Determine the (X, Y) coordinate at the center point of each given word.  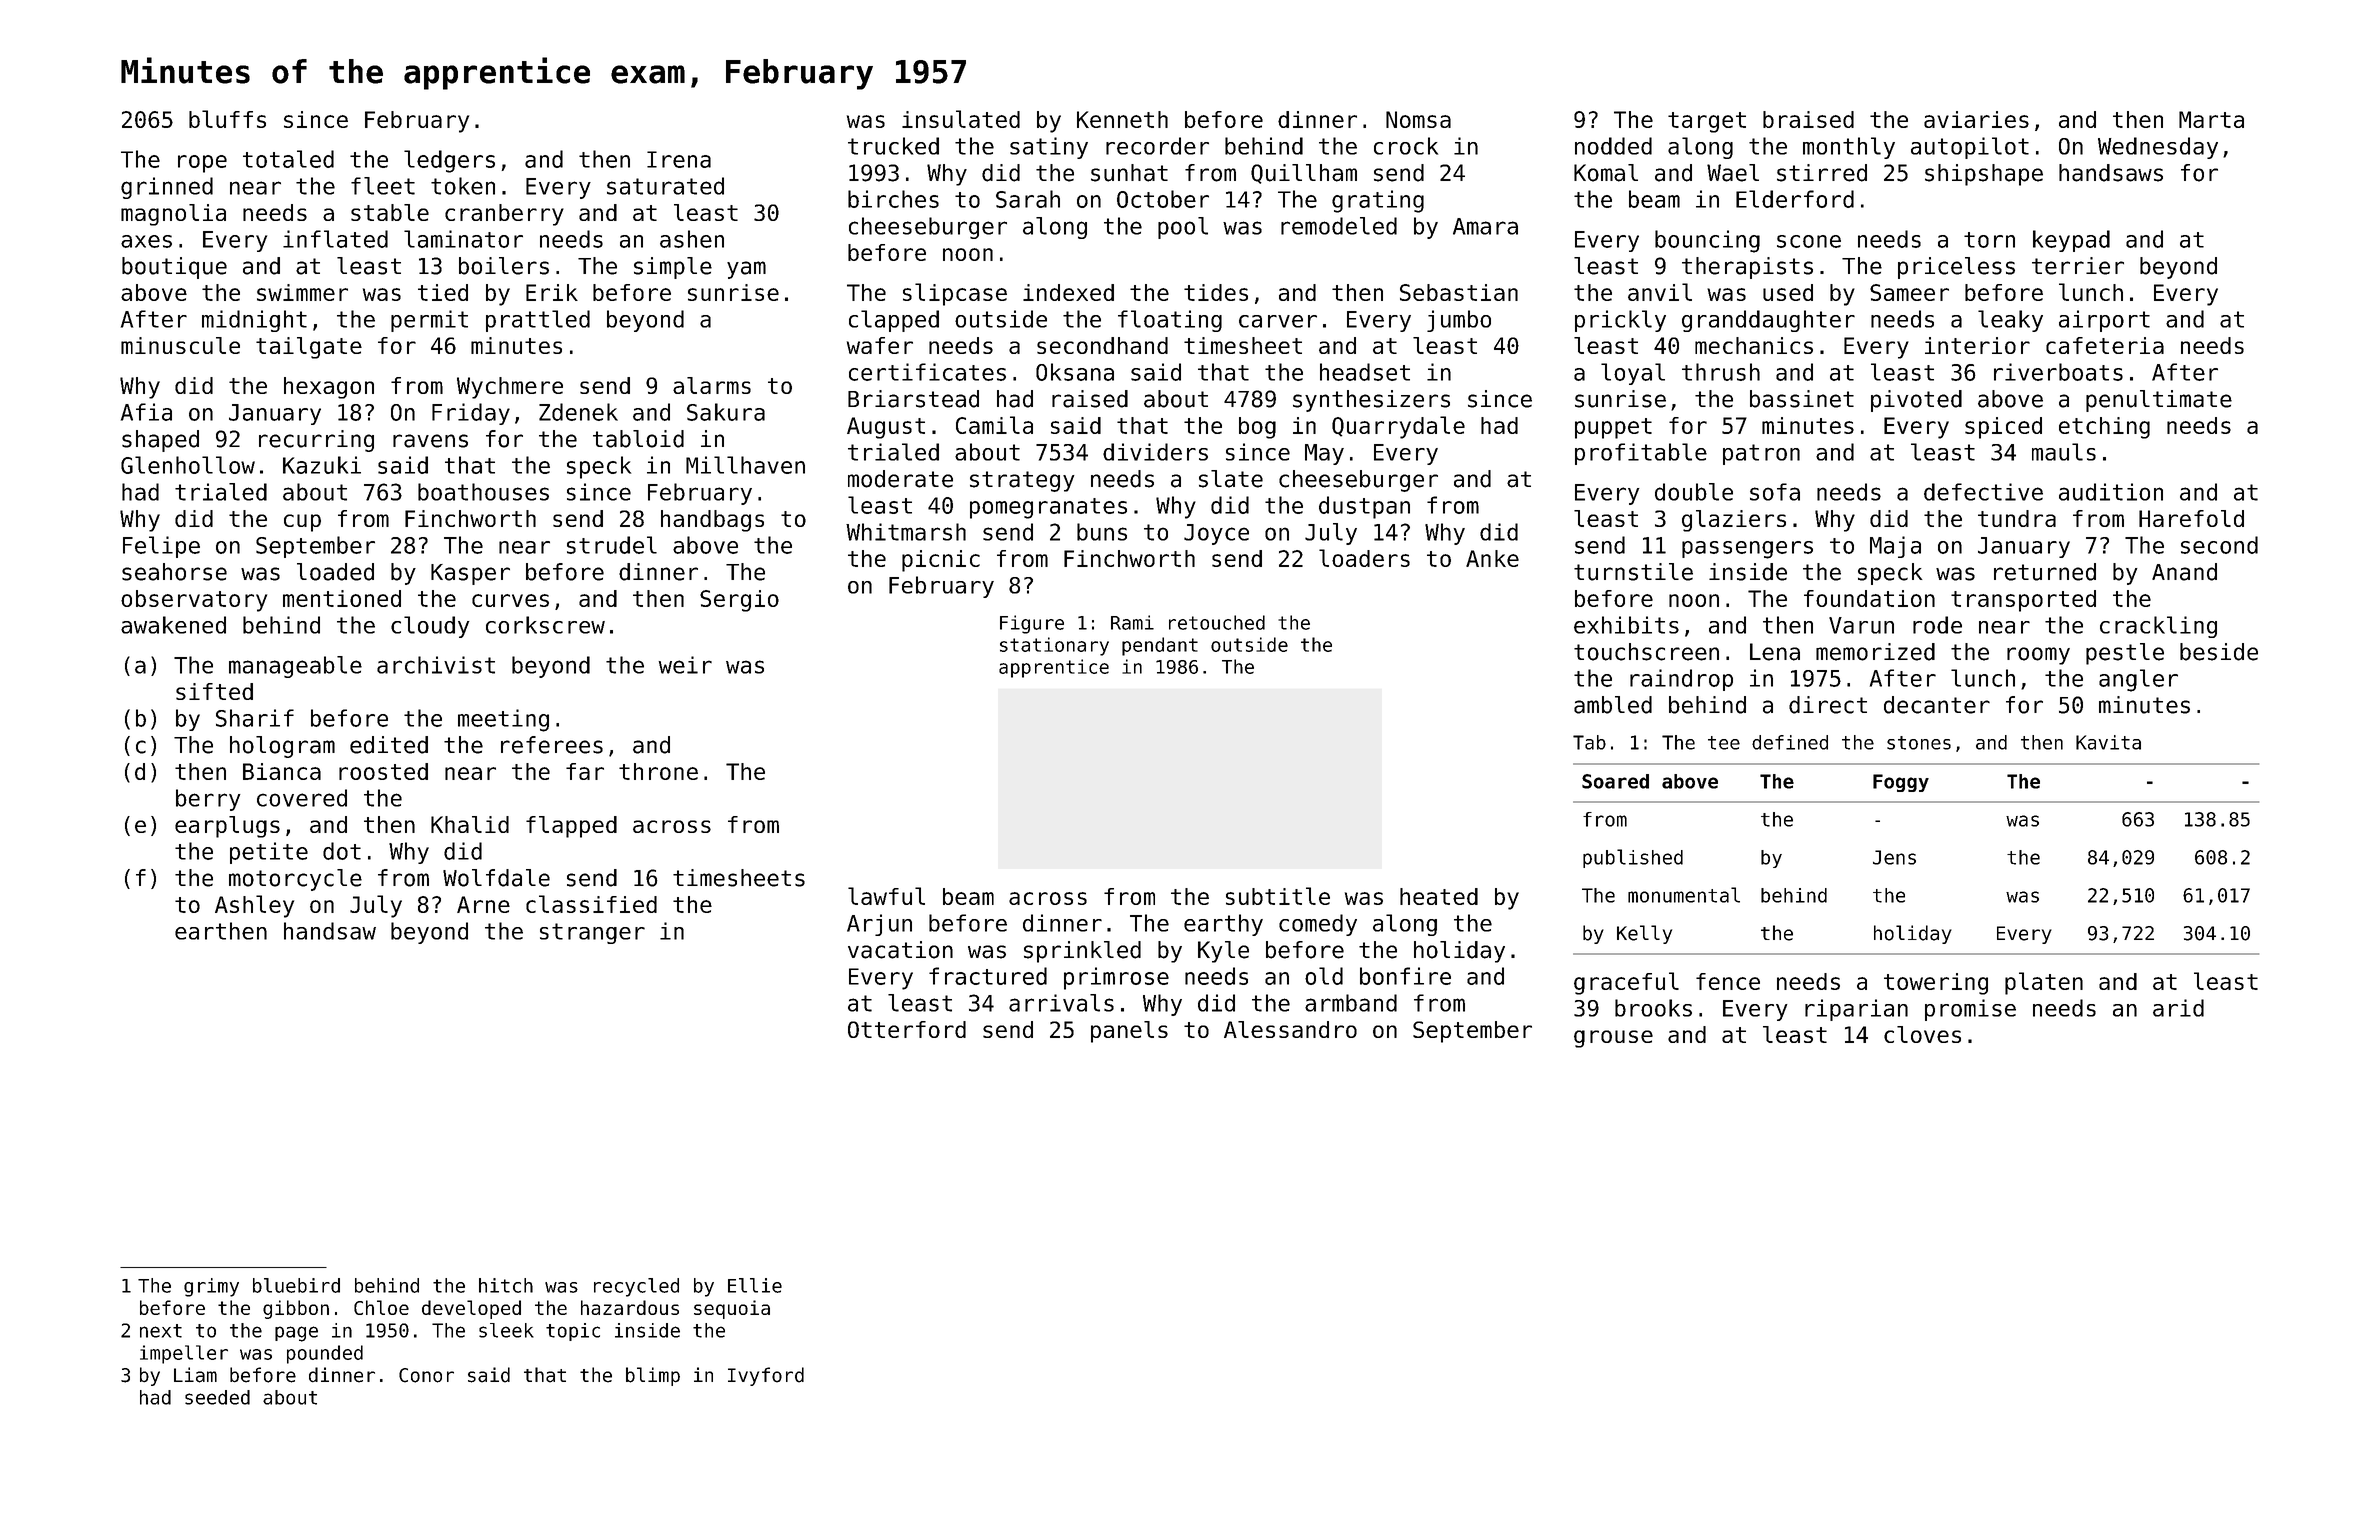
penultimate (2159, 401)
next (161, 1331)
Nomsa (1418, 119)
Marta (2211, 119)
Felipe (161, 547)
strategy (1022, 481)
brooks (1653, 1008)
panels (1129, 1032)
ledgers (449, 161)
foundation (1869, 598)
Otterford (907, 1029)
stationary (1054, 646)
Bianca (282, 771)
